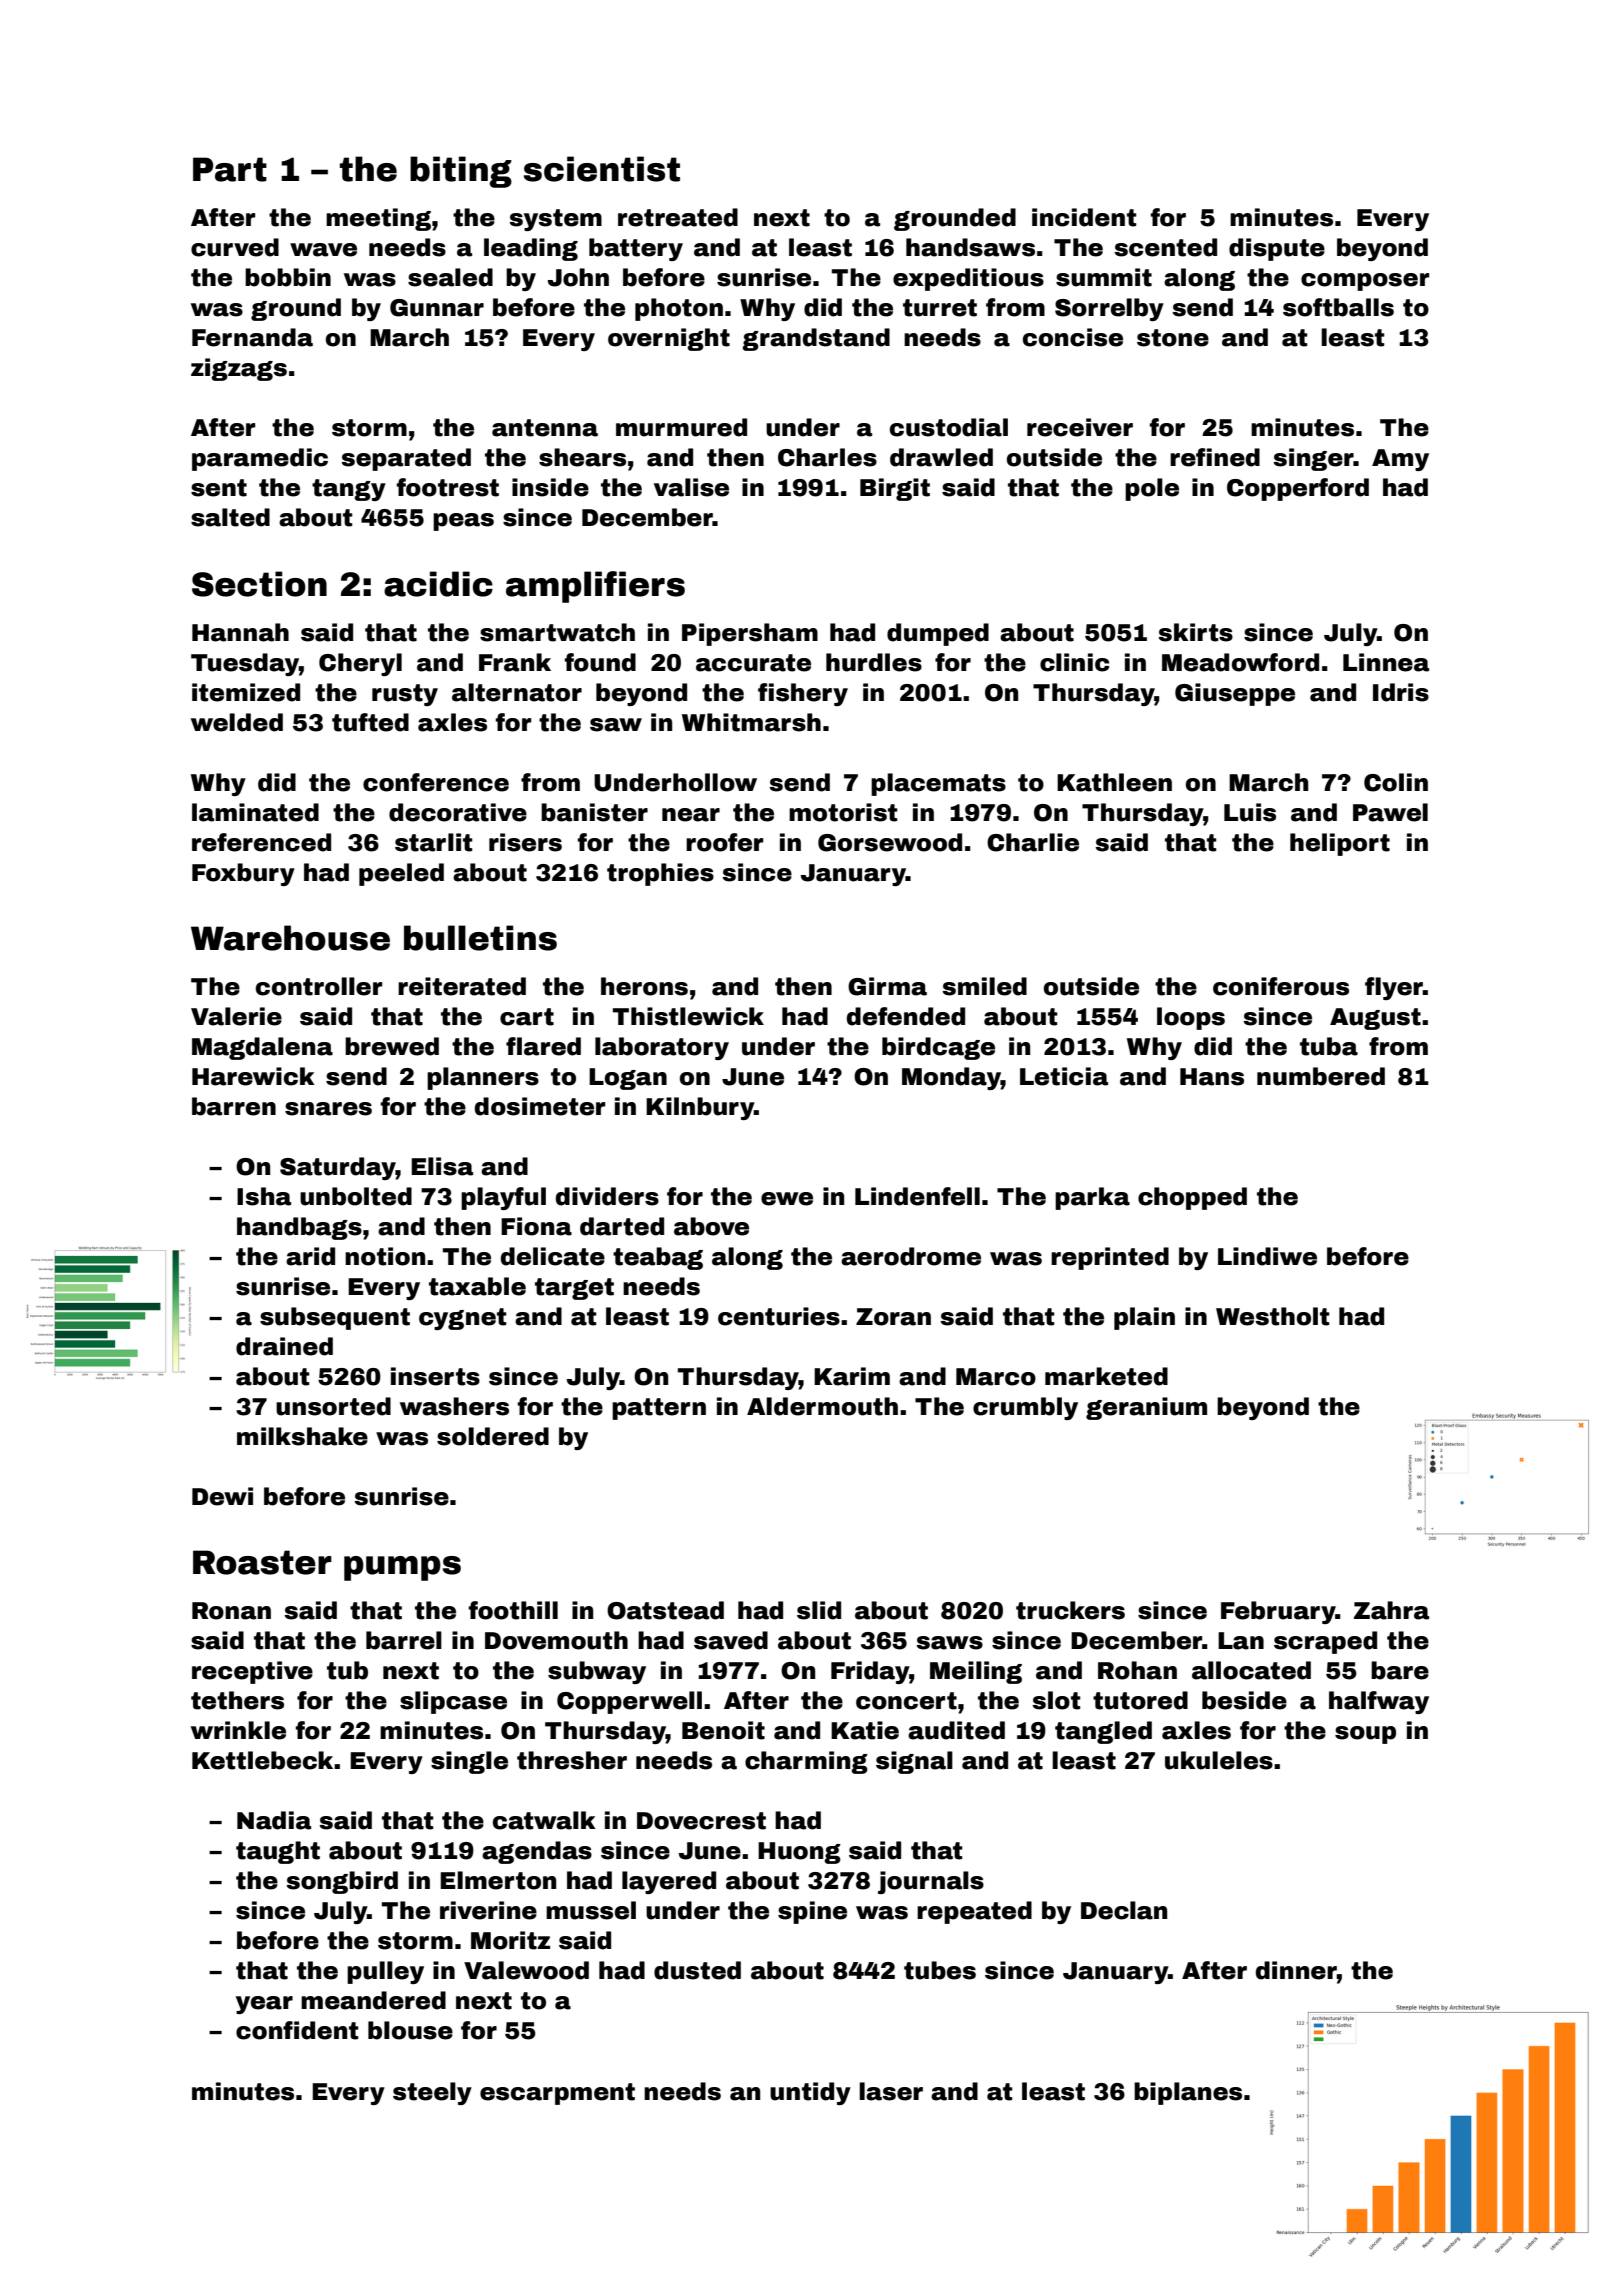 Image resolution: width=1620 pixels, height=2292 pixels. Describe the element at coordinates (288, 277) in the screenshot. I see `bobbin` at that location.
